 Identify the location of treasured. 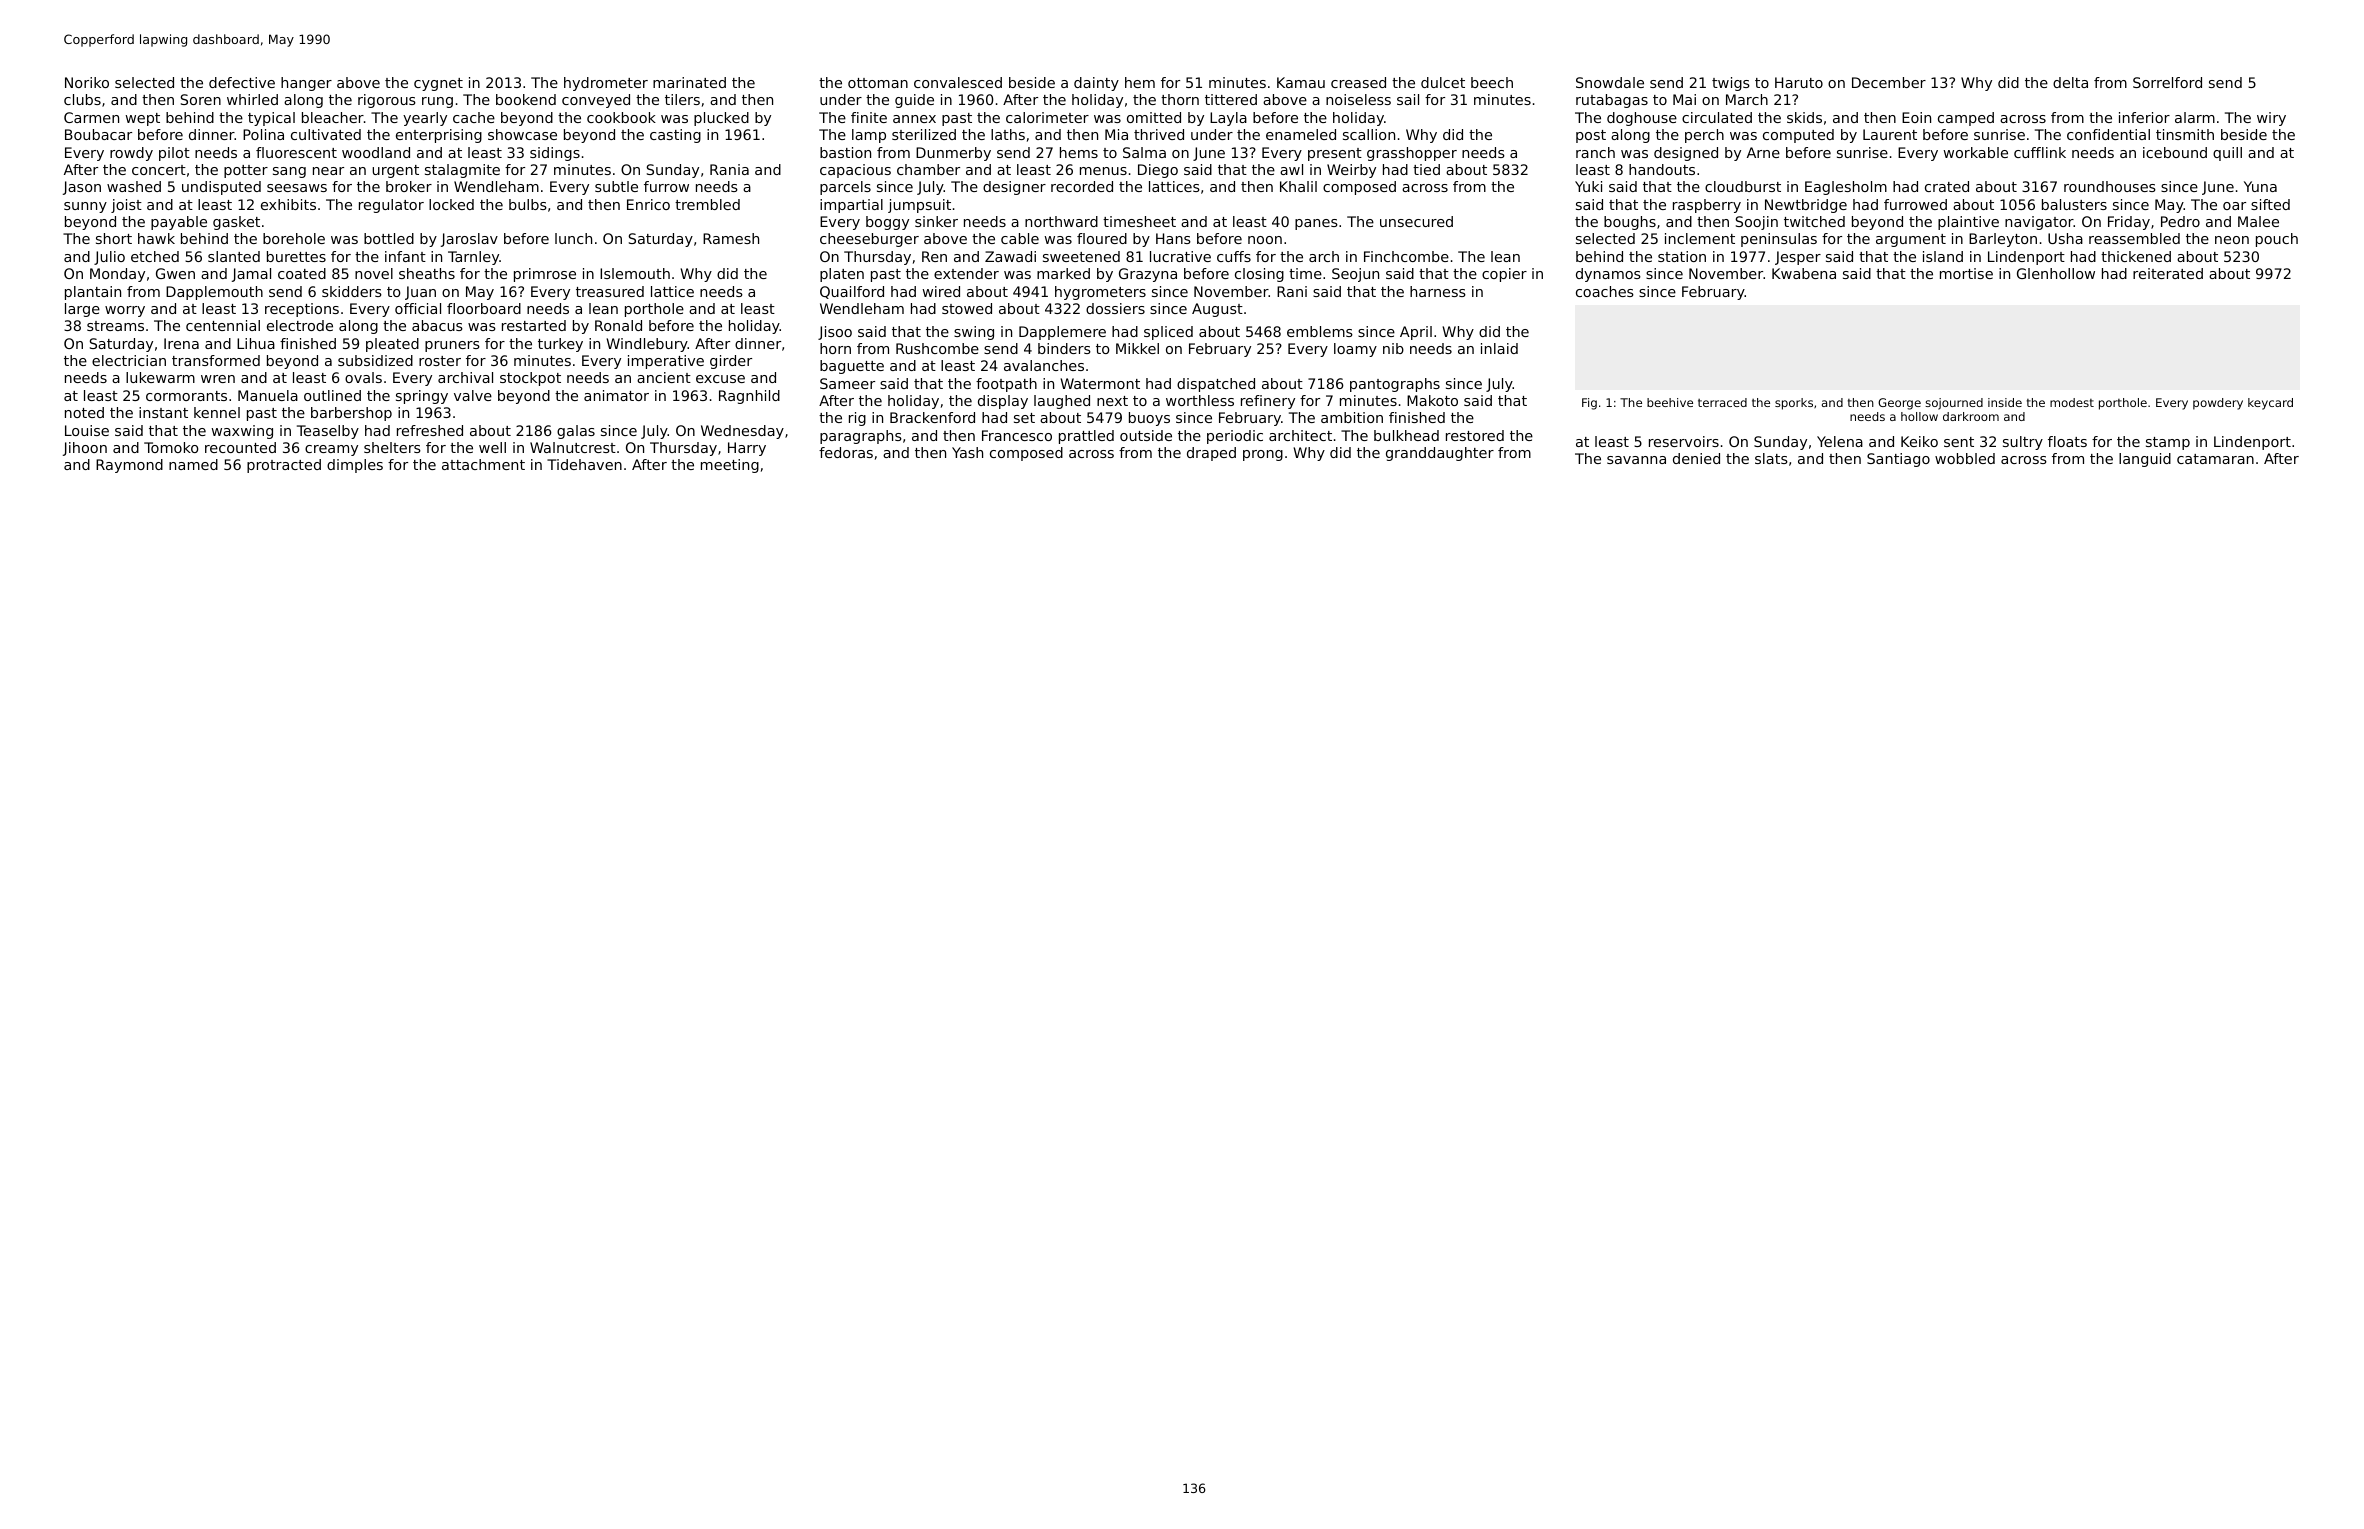
(610, 291).
